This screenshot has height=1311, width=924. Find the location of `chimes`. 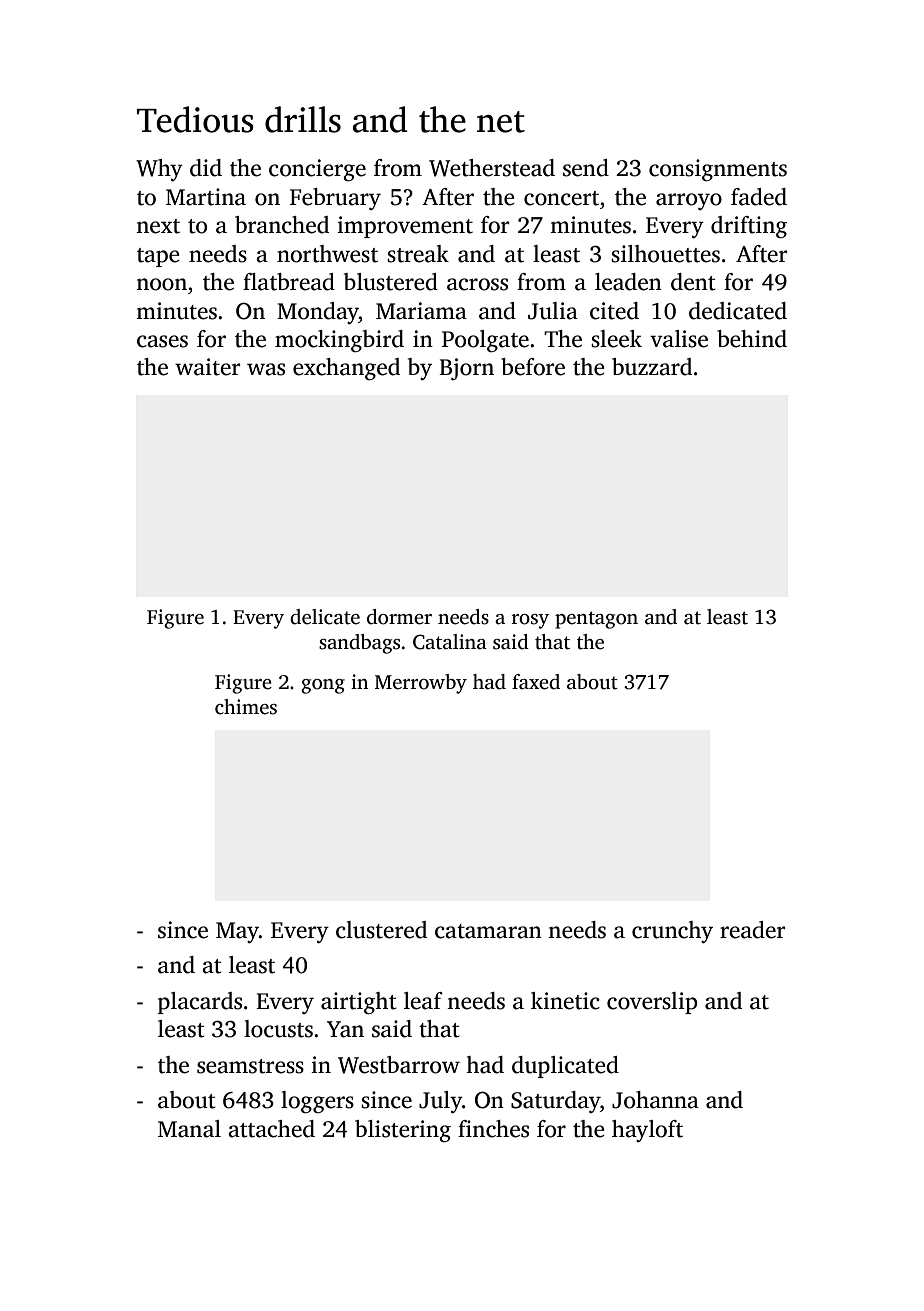

chimes is located at coordinates (246, 707).
